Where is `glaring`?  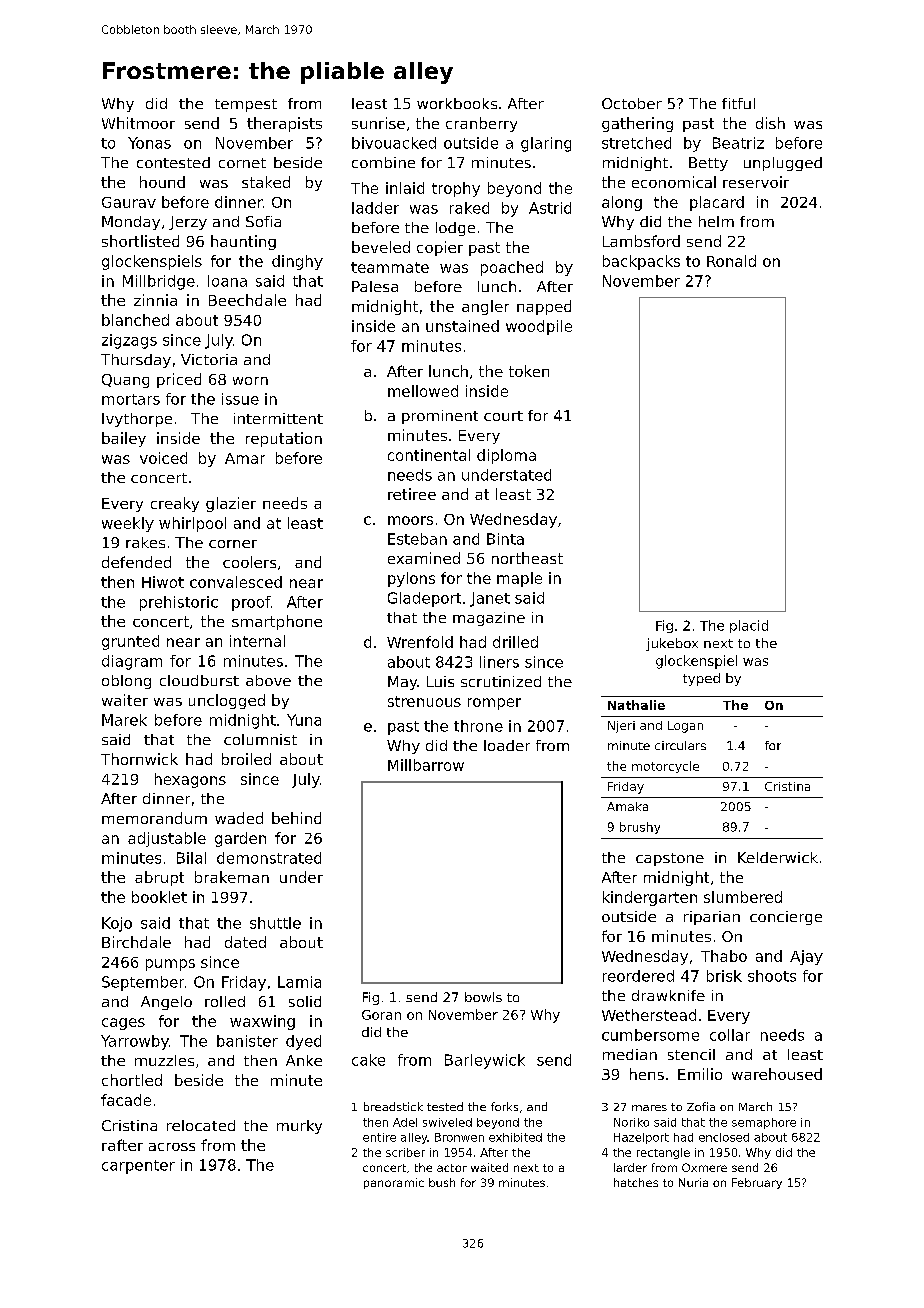
glaring is located at coordinates (546, 144).
